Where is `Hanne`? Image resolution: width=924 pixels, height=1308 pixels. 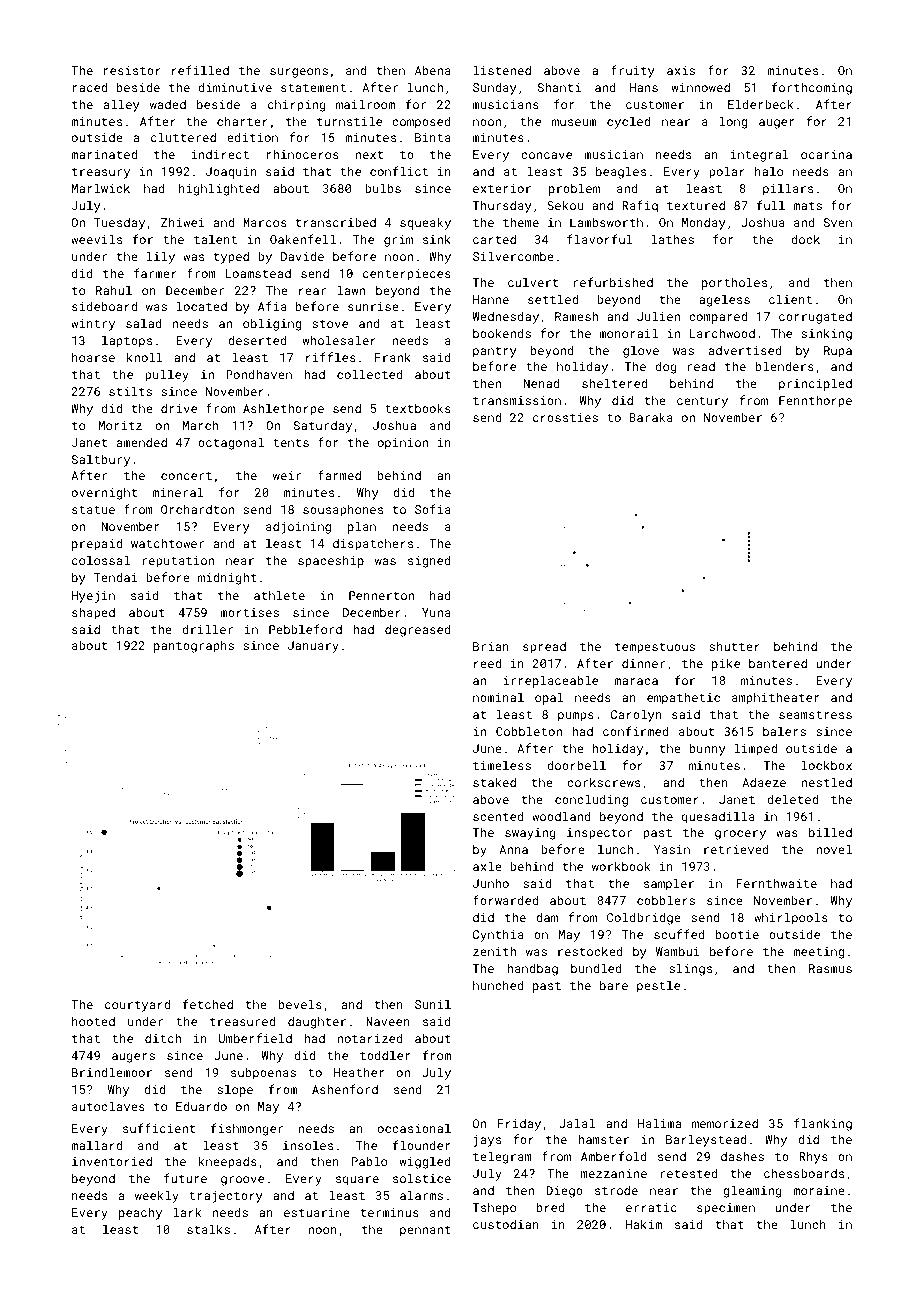
Hanne is located at coordinates (491, 299).
